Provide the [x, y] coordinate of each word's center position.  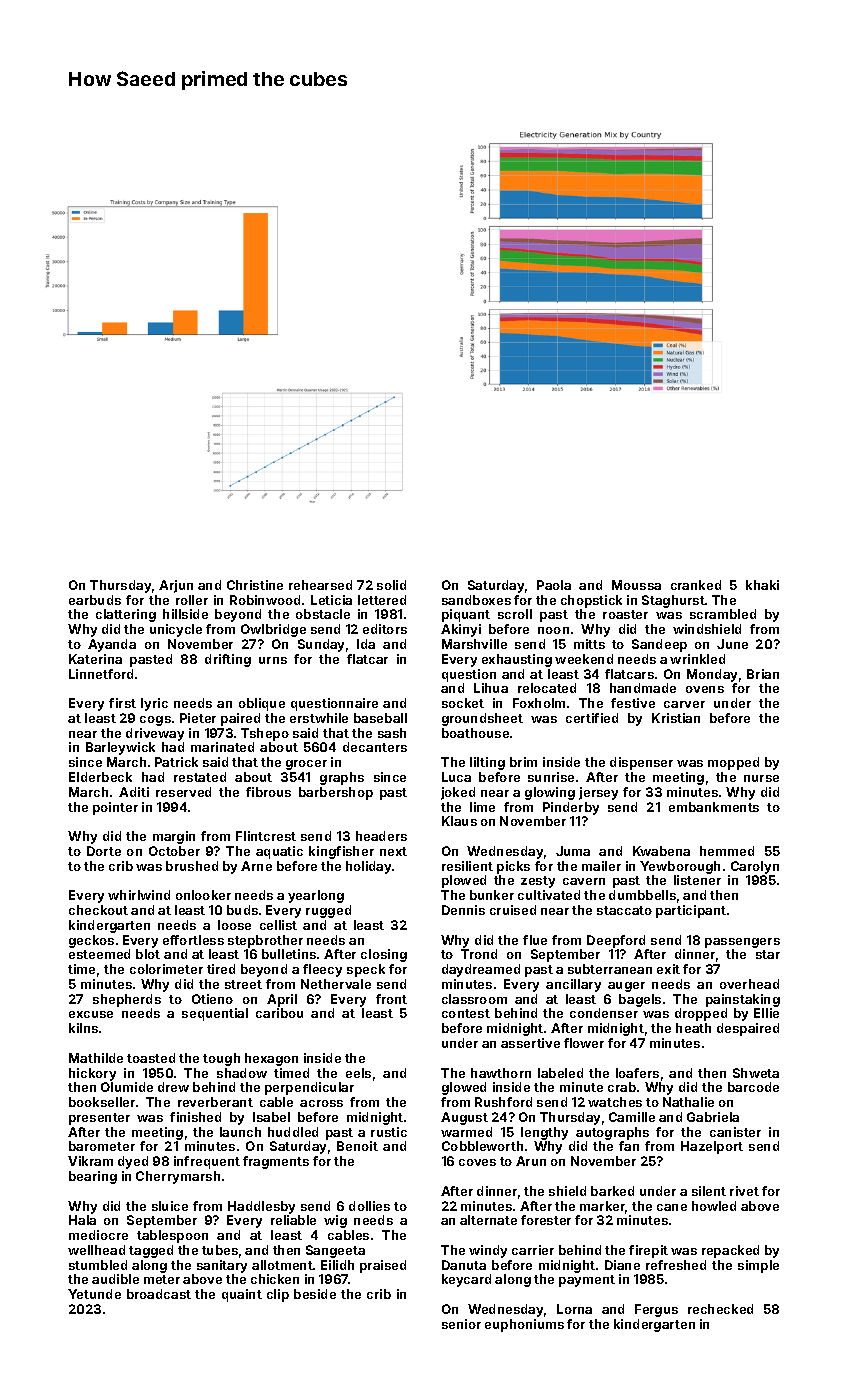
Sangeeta [335, 1251]
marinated [222, 747]
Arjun [176, 586]
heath [693, 1028]
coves [477, 1162]
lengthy [544, 1133]
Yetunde [94, 1294]
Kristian [676, 718]
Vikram [90, 1161]
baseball [380, 718]
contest [466, 1013]
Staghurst [673, 601]
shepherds [127, 1000]
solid [391, 585]
